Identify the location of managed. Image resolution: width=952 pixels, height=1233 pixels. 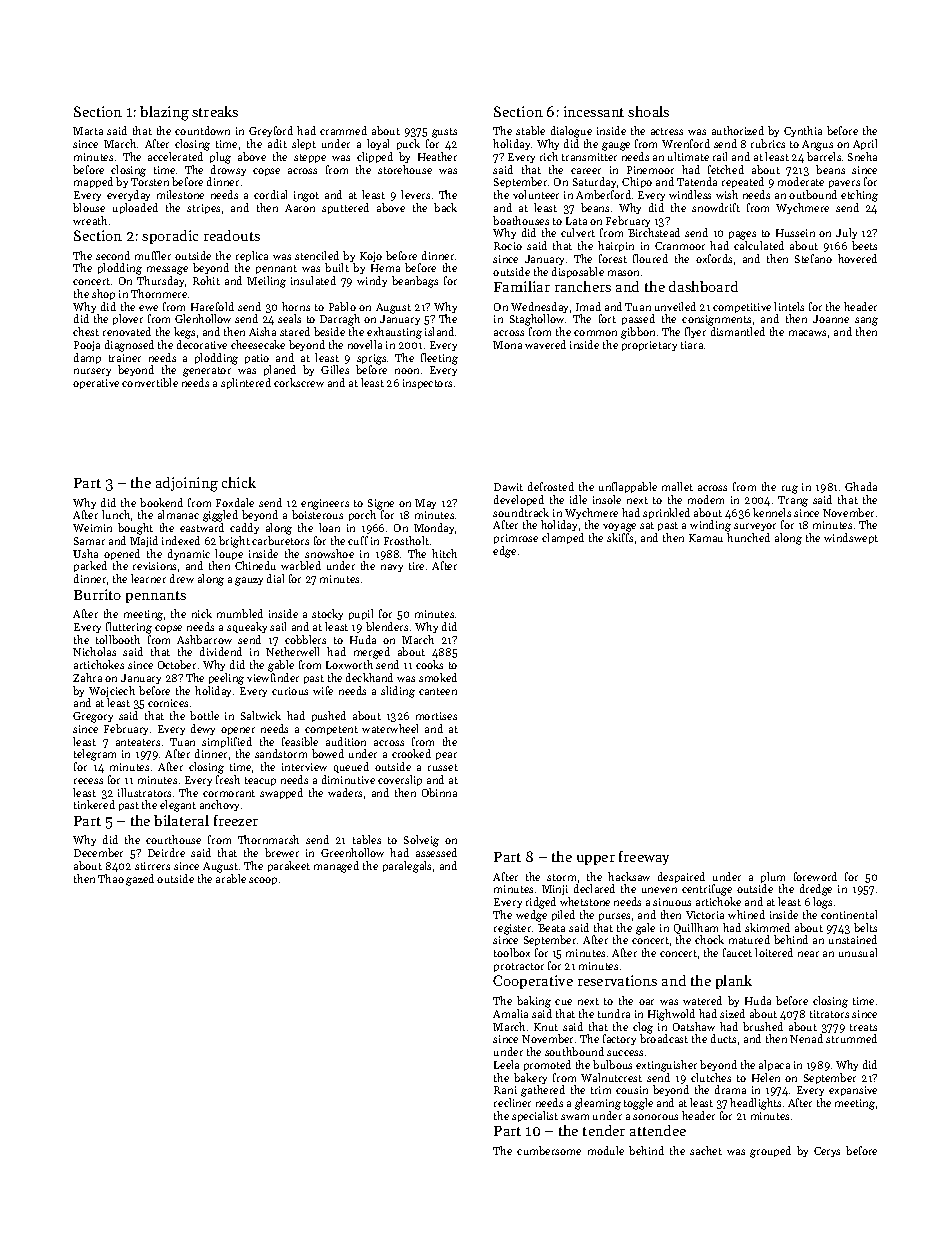
(336, 867).
